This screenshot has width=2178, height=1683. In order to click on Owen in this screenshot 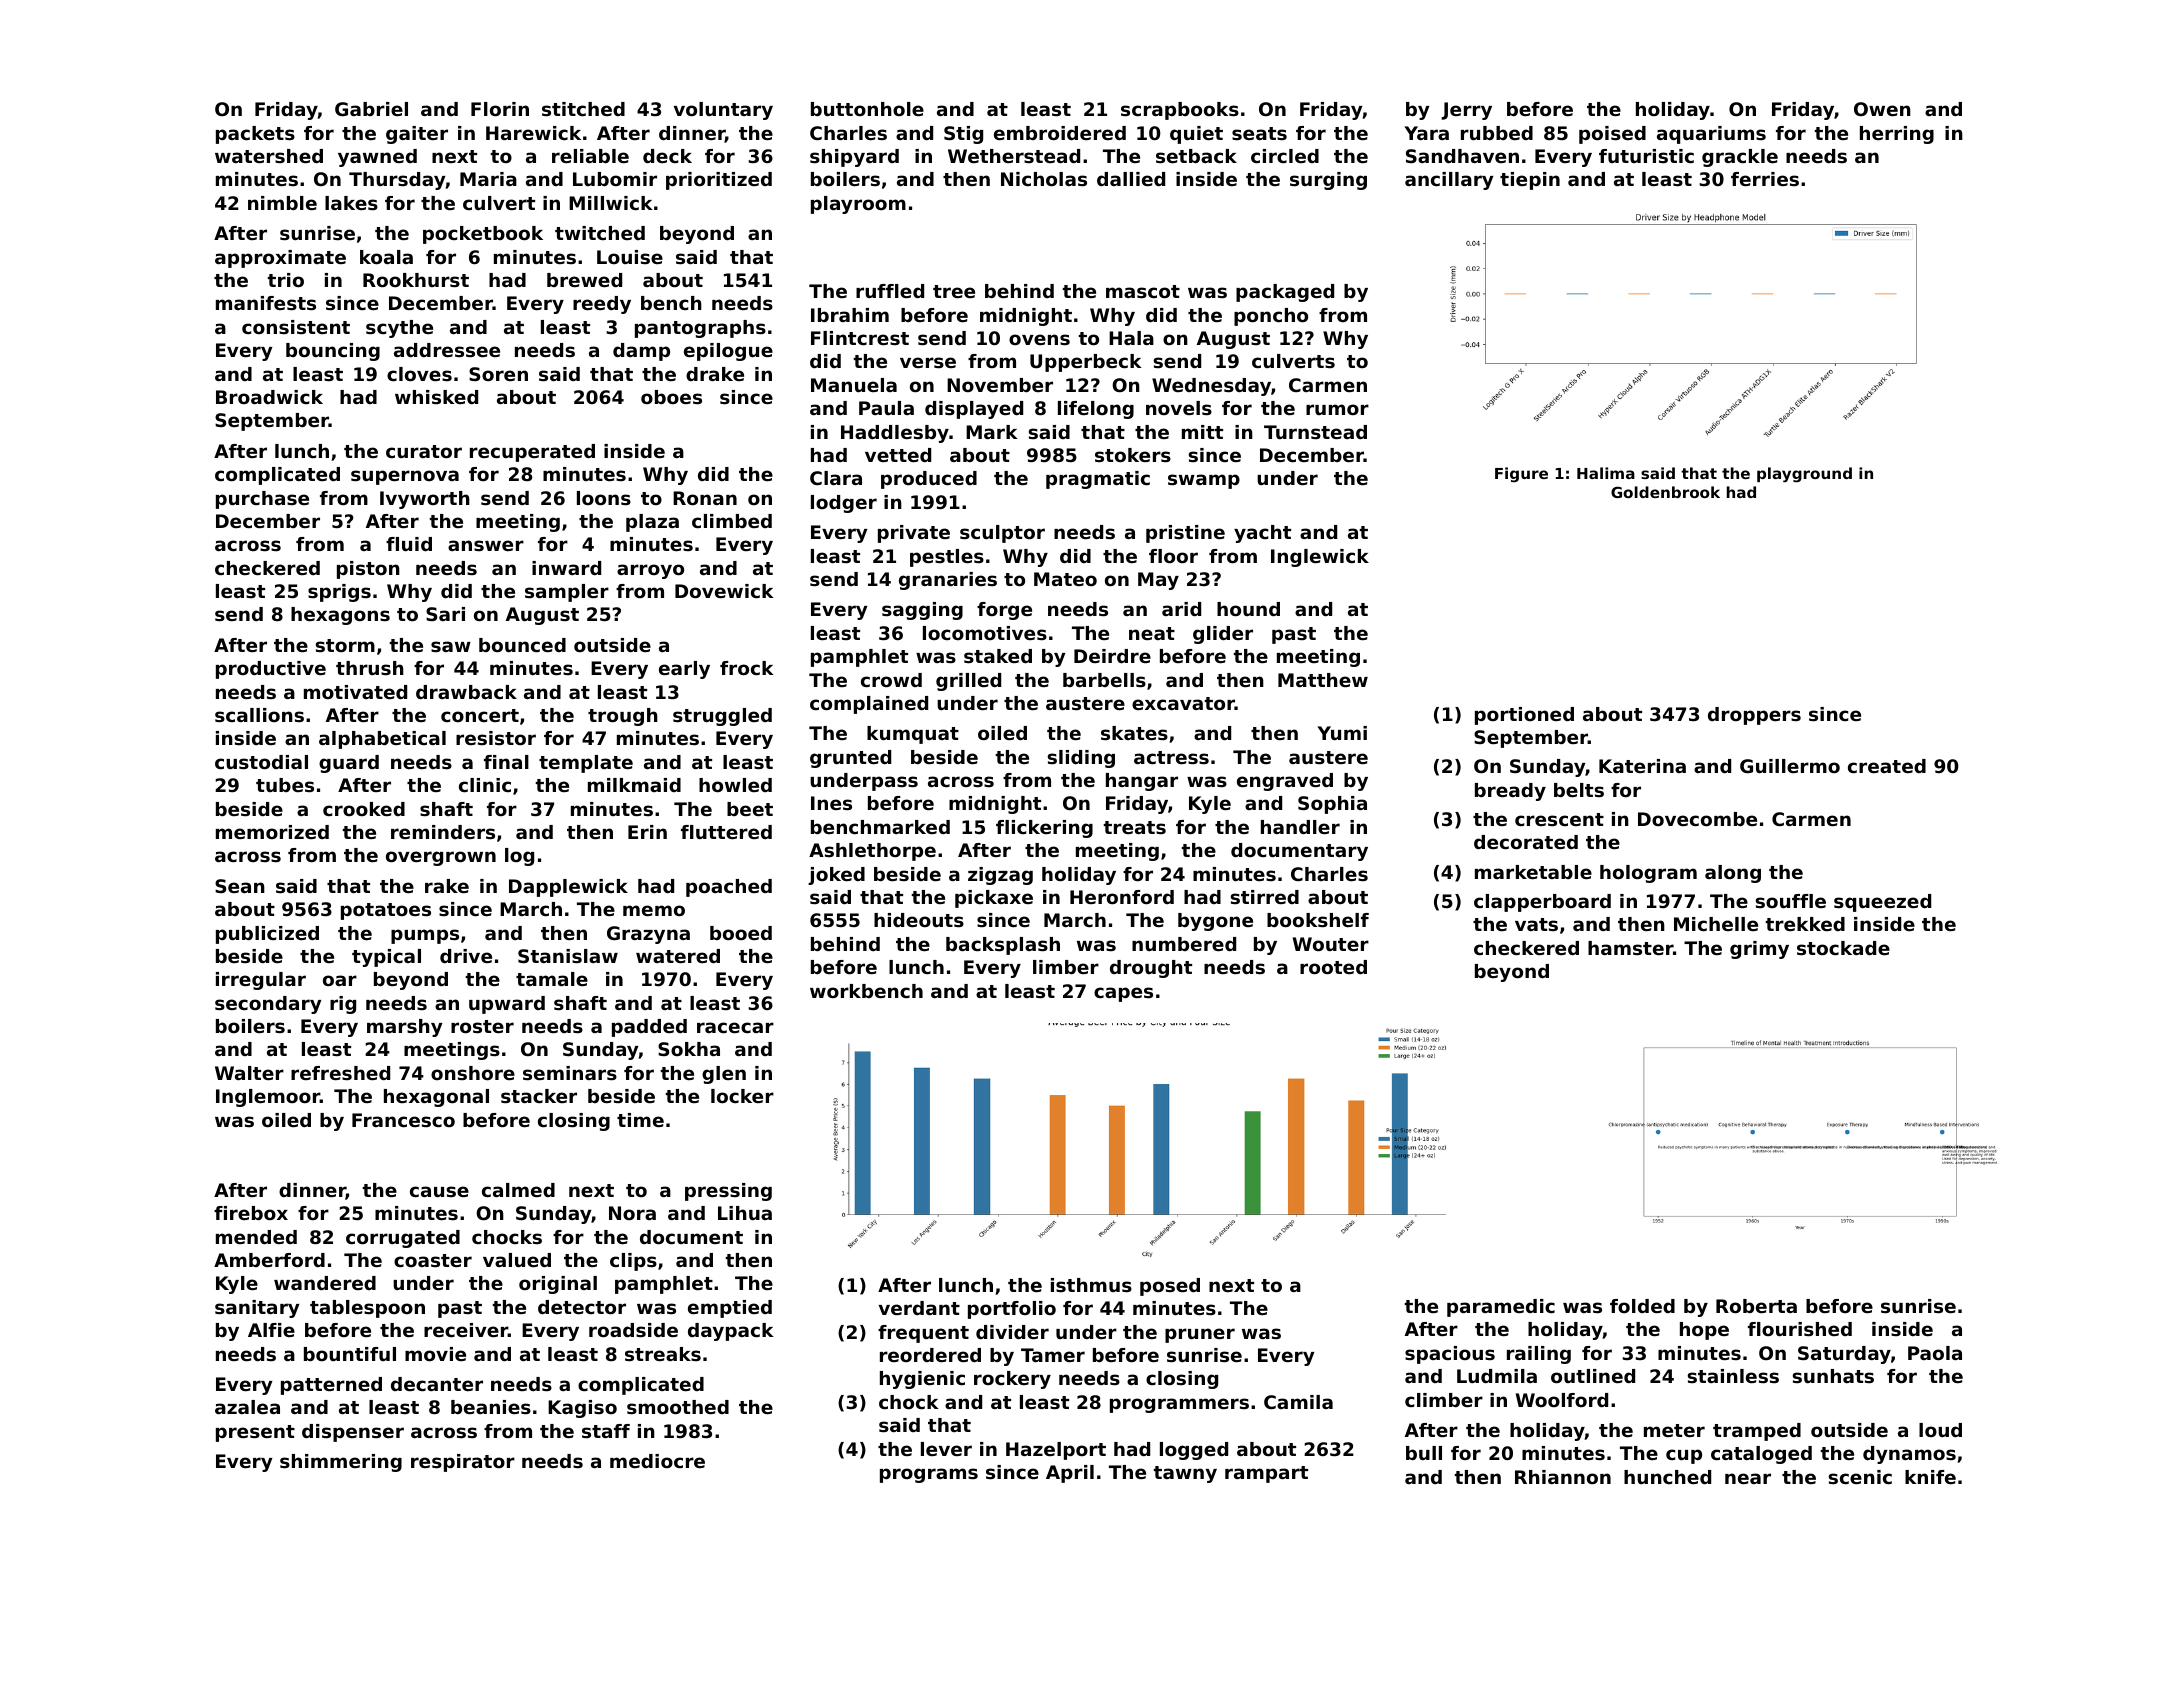, I will do `click(1882, 109)`.
